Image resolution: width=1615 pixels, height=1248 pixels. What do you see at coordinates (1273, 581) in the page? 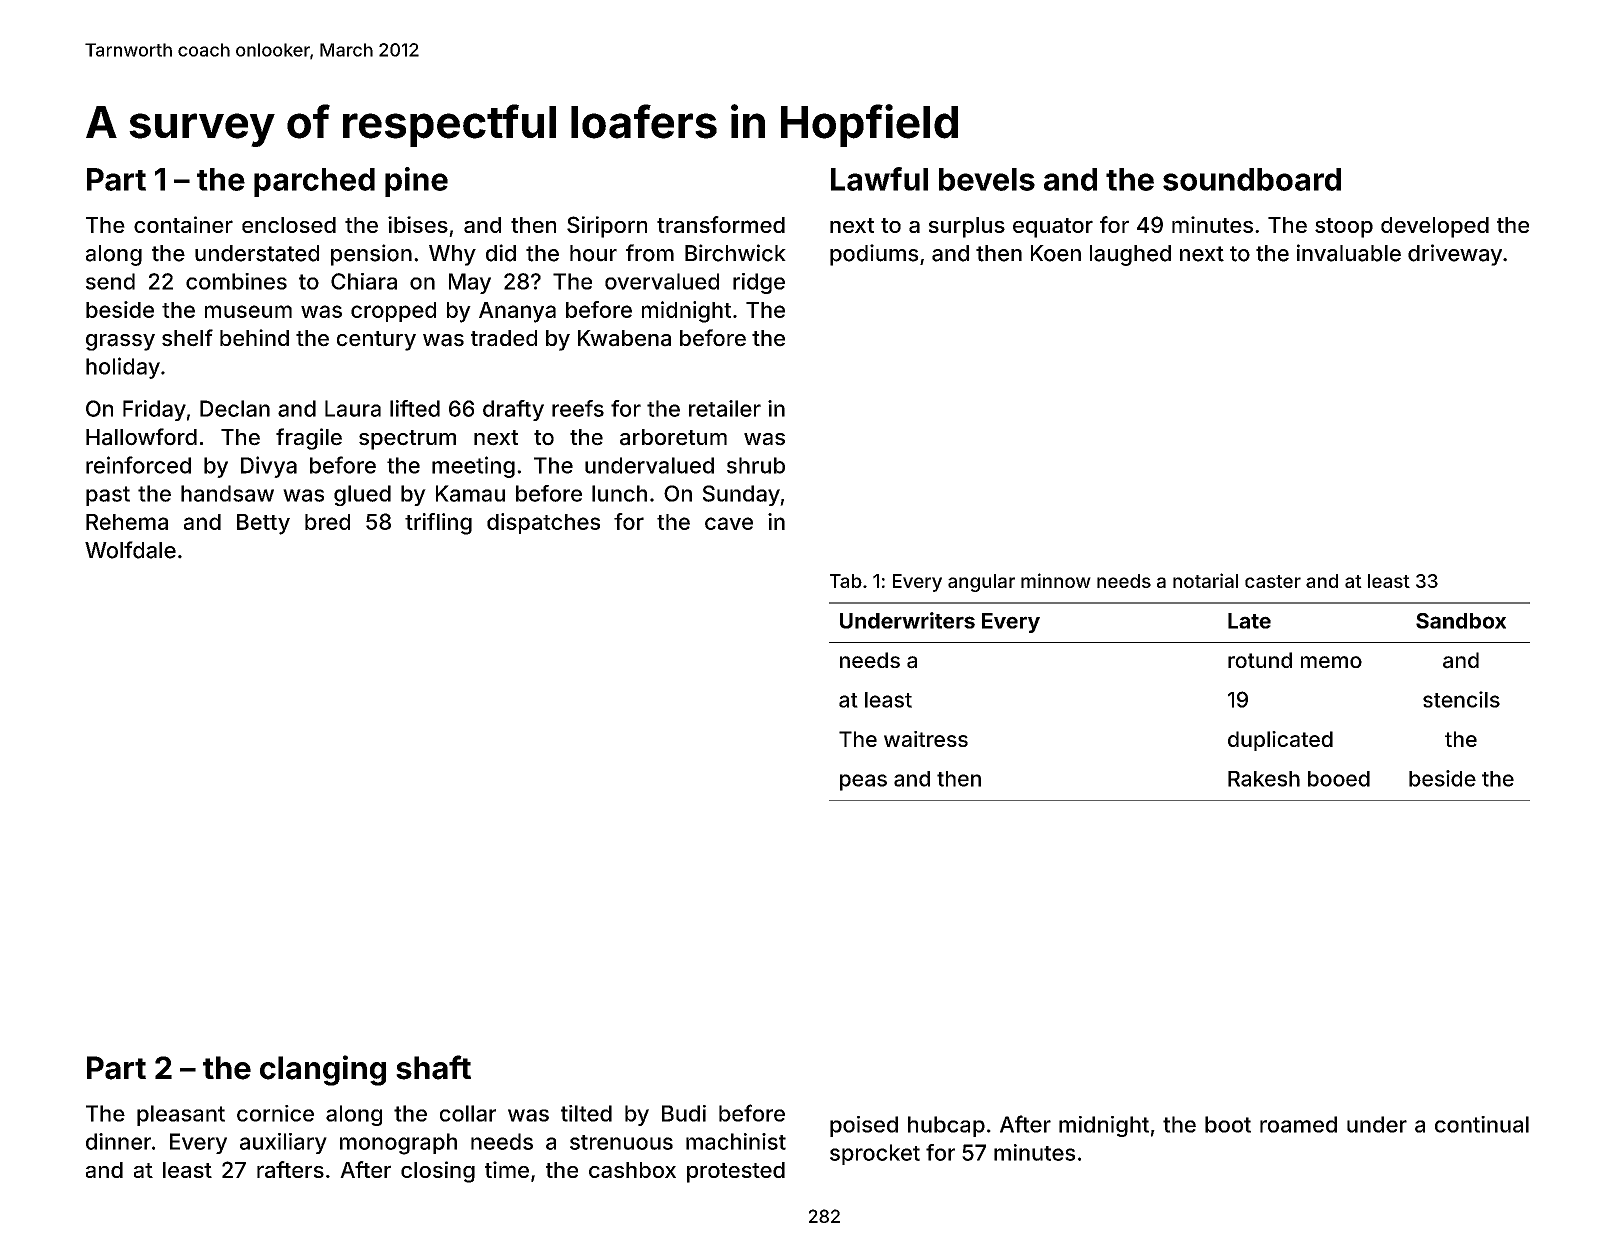
I see `caster` at bounding box center [1273, 581].
